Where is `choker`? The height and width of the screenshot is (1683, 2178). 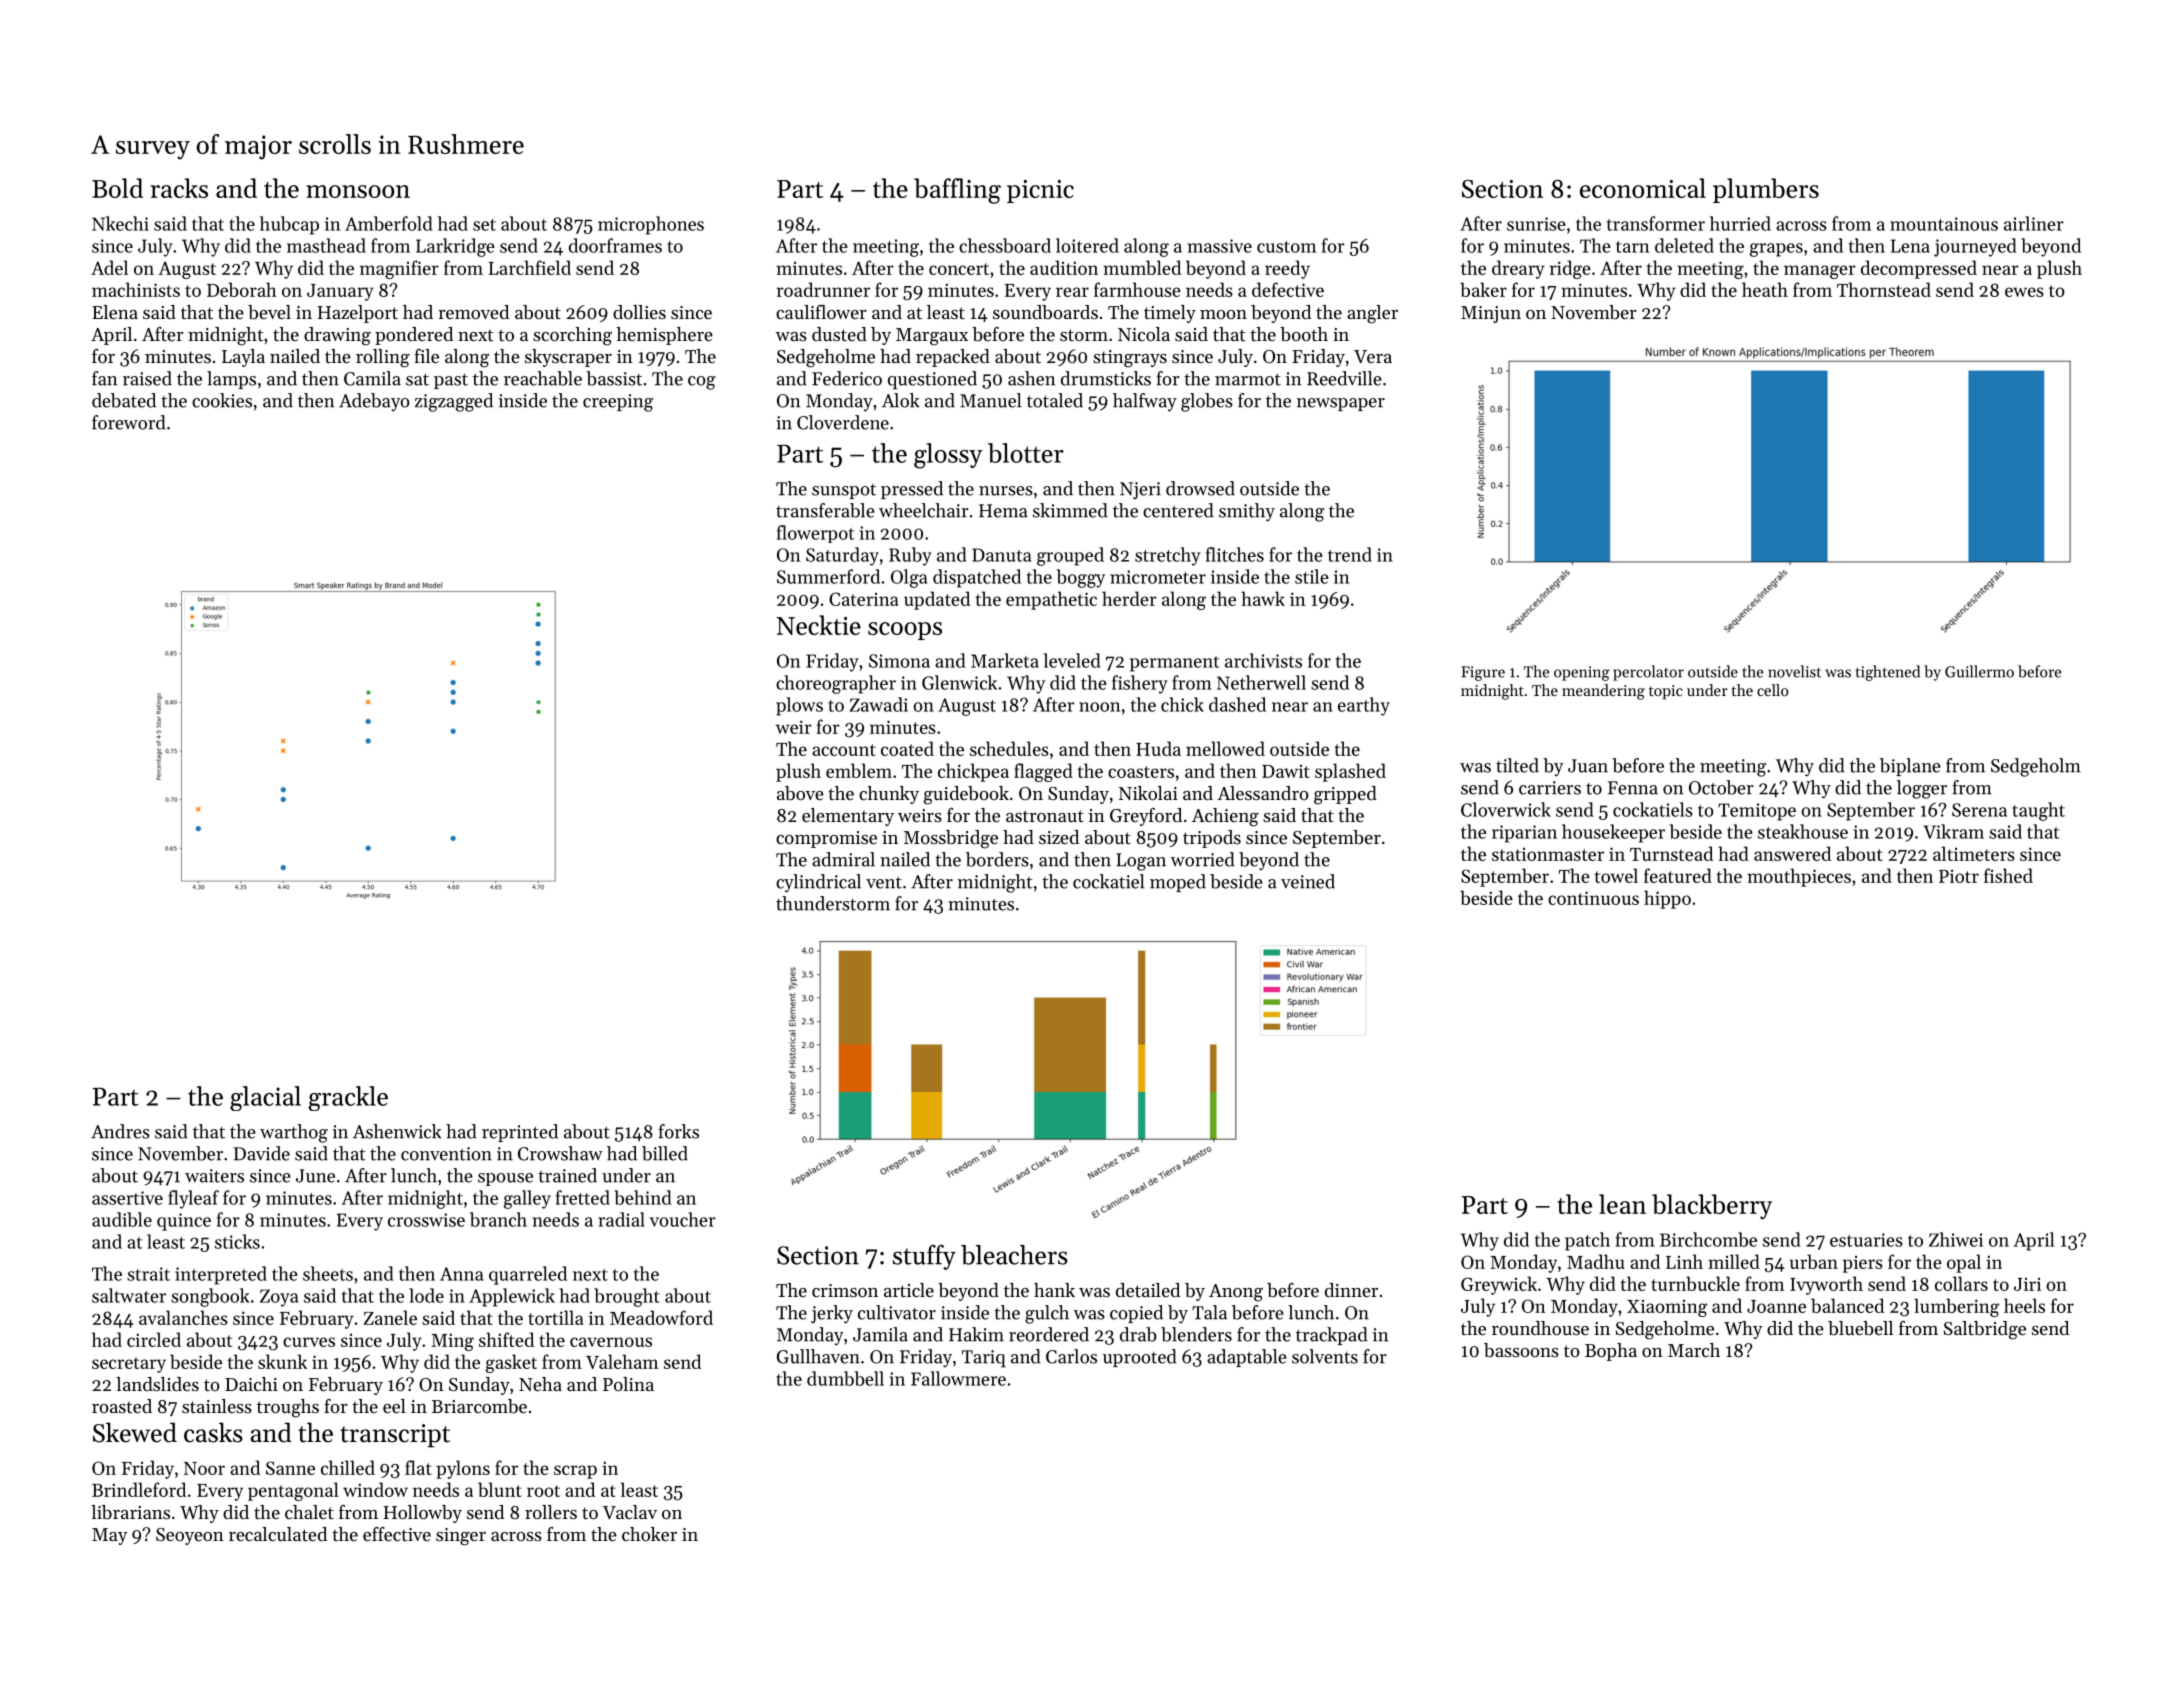
choker is located at coordinates (649, 1534).
